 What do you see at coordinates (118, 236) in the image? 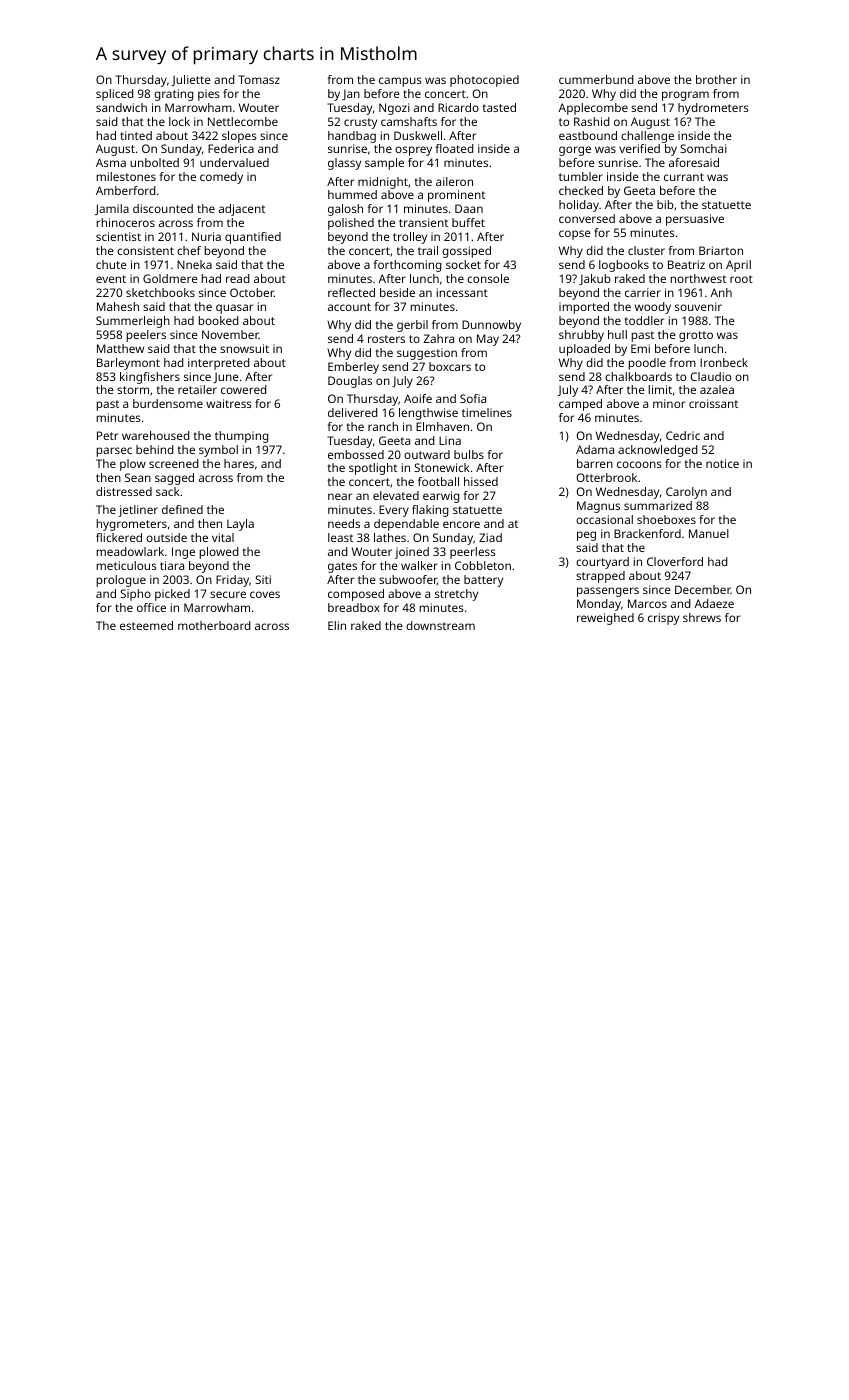
I see `scientist` at bounding box center [118, 236].
